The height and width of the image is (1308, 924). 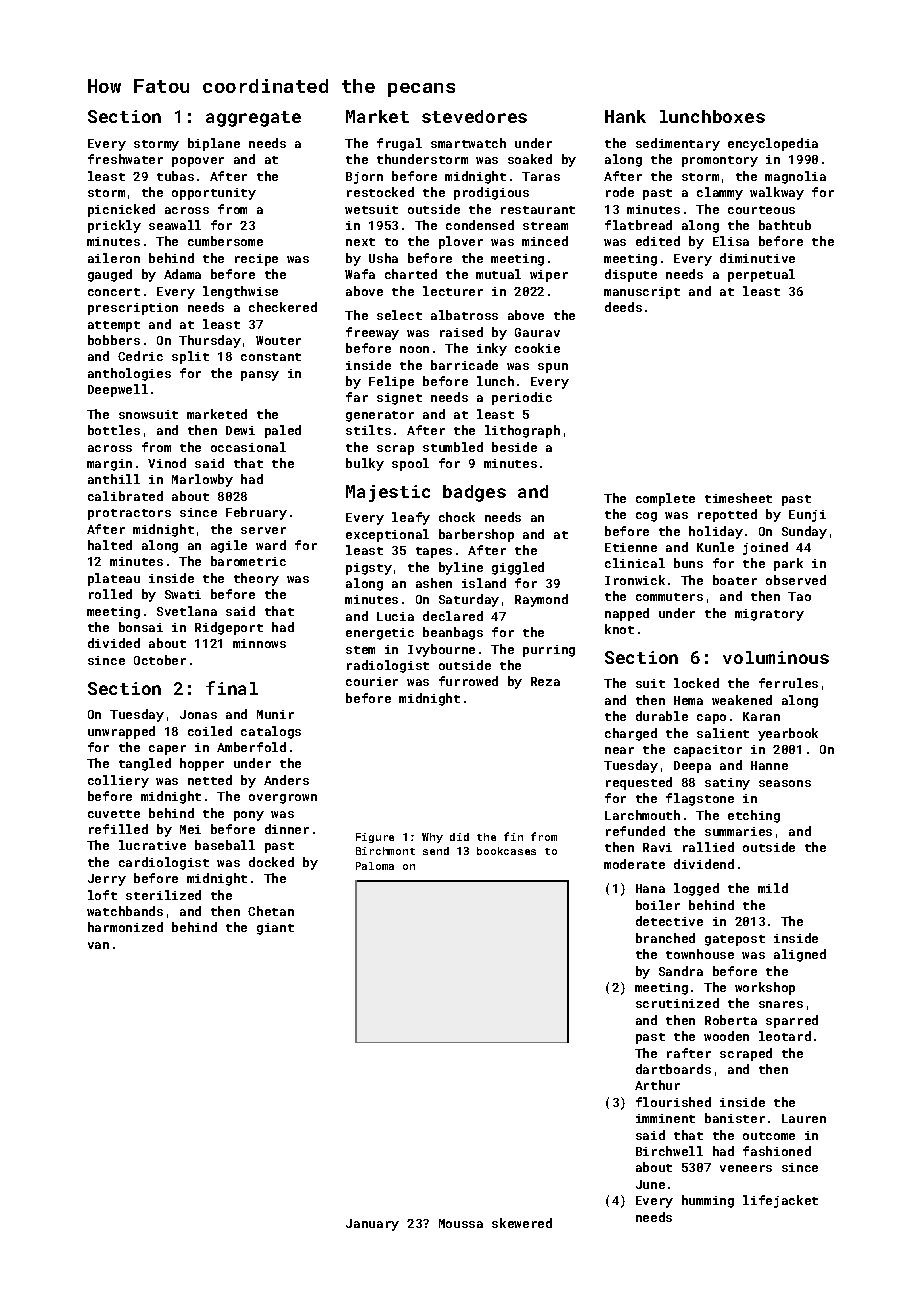 I want to click on Moussa, so click(x=461, y=1223).
